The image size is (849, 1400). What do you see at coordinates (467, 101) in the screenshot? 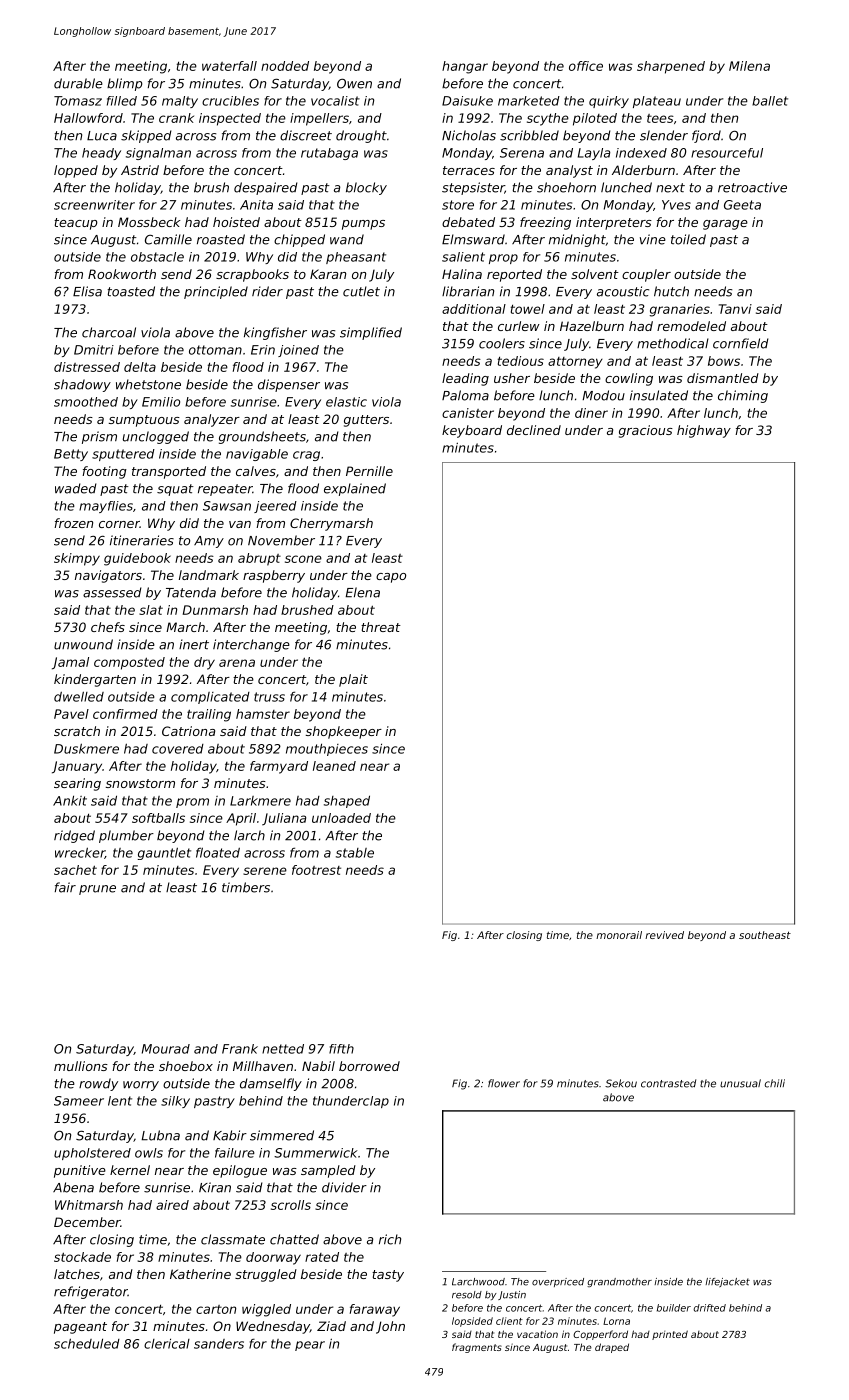
I see `Daisuke` at bounding box center [467, 101].
